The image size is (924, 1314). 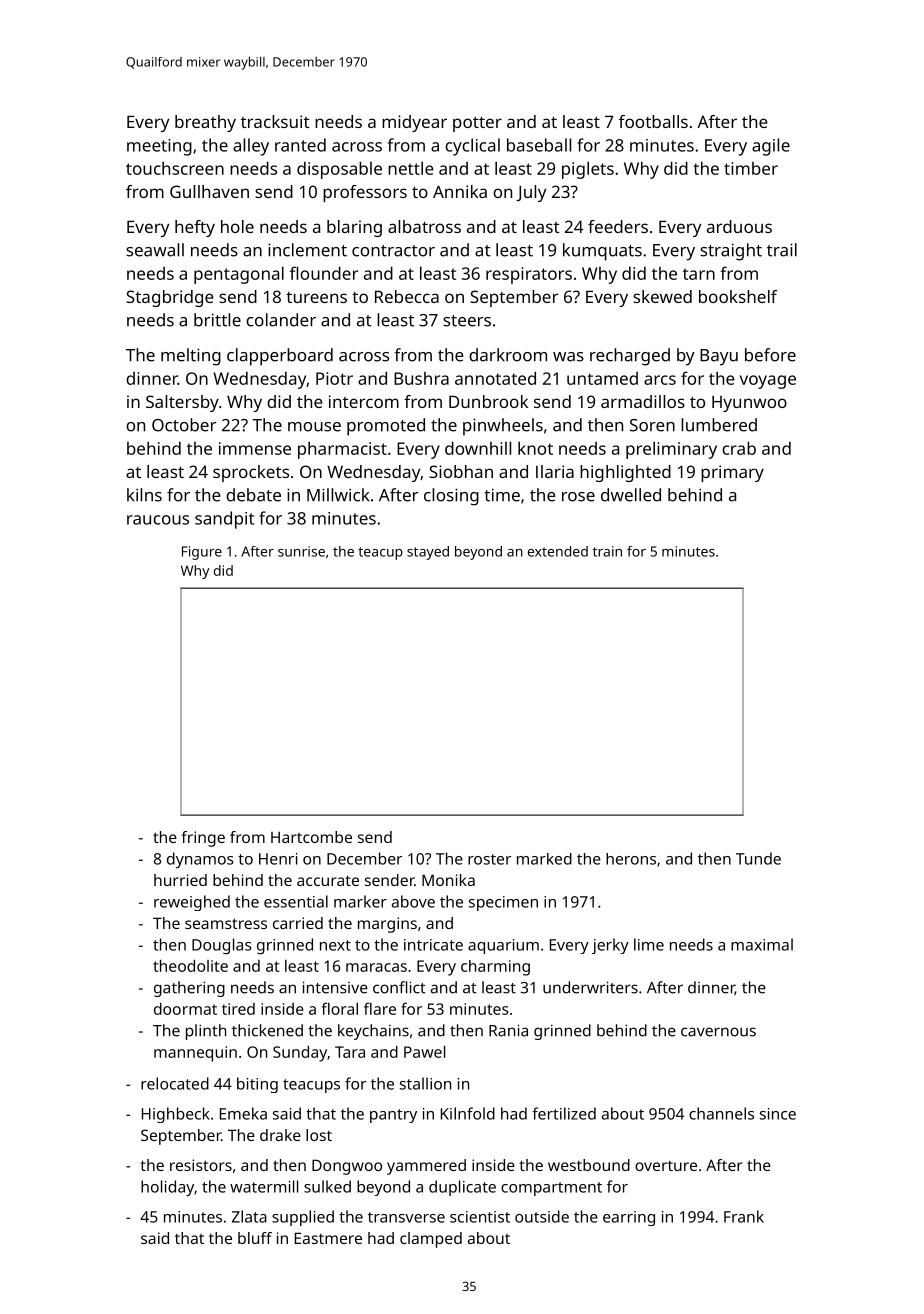 I want to click on Frank, so click(x=744, y=1216).
